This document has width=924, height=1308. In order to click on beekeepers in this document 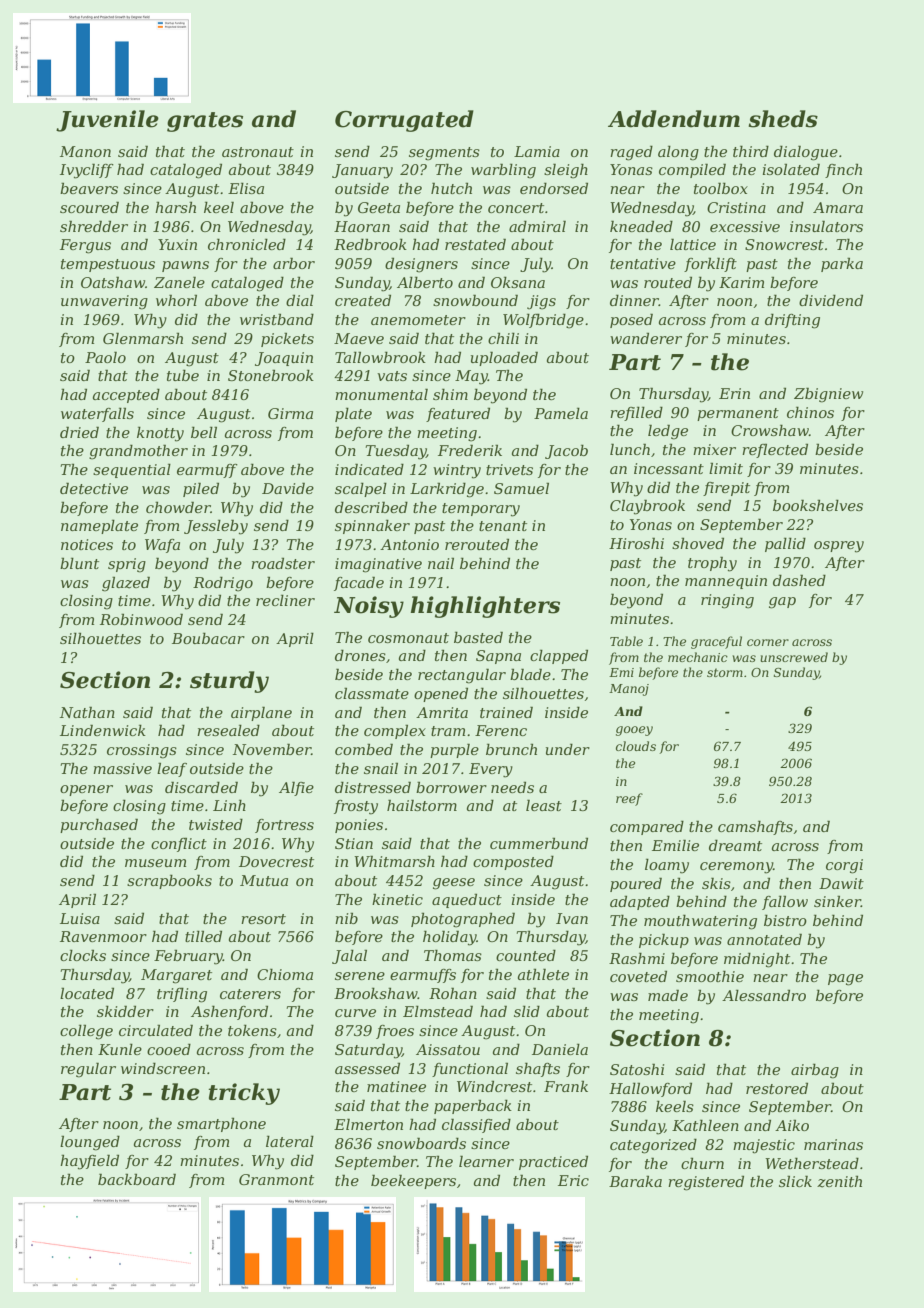, I will do `click(413, 1181)`.
